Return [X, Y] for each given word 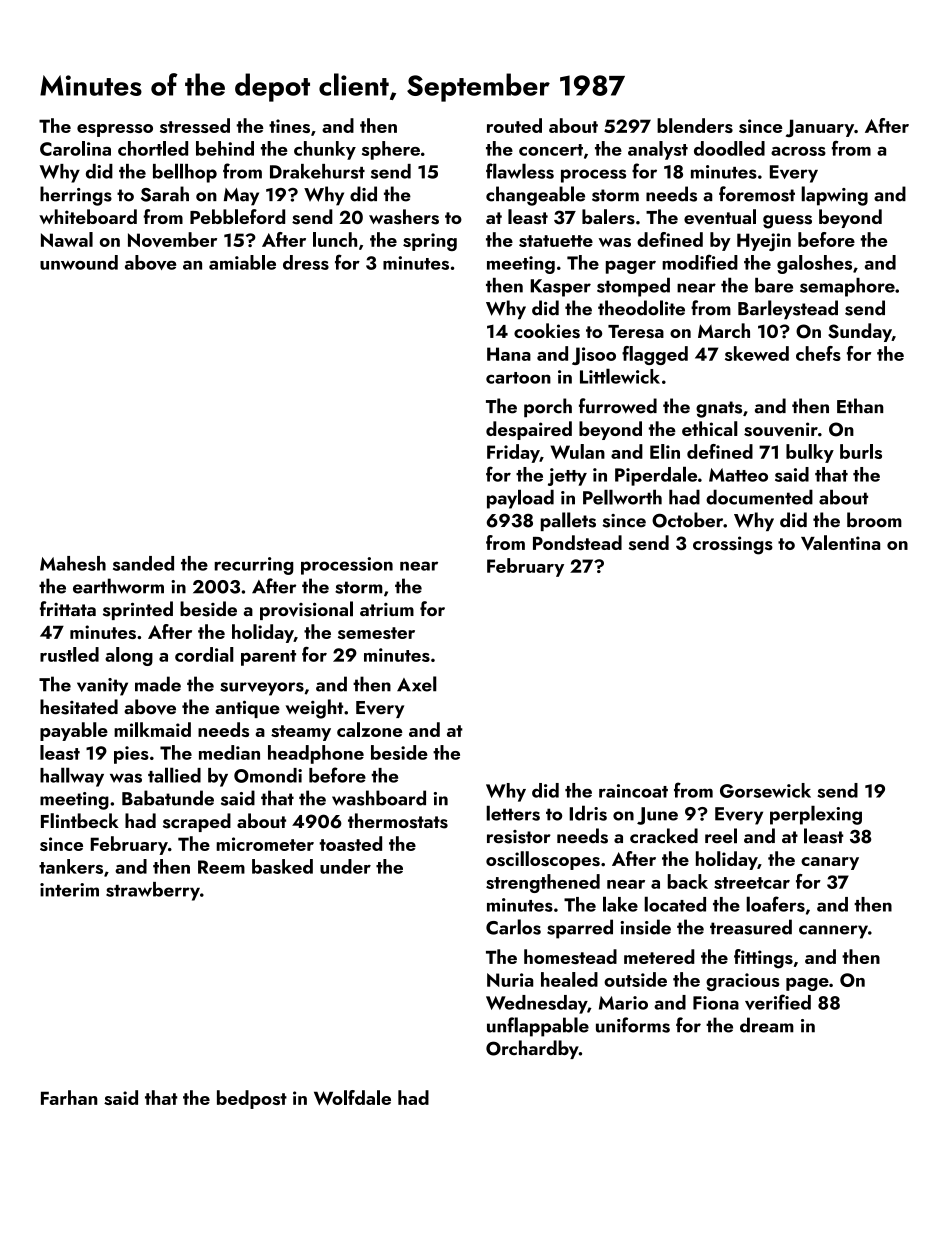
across [798, 151]
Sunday [860, 332]
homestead [570, 956]
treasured [751, 927]
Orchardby [532, 1049]
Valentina [840, 542]
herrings [76, 196]
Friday [513, 453]
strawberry [153, 891]
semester [376, 633]
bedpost [252, 1099]
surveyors [262, 689]
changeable [535, 196]
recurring [254, 566]
